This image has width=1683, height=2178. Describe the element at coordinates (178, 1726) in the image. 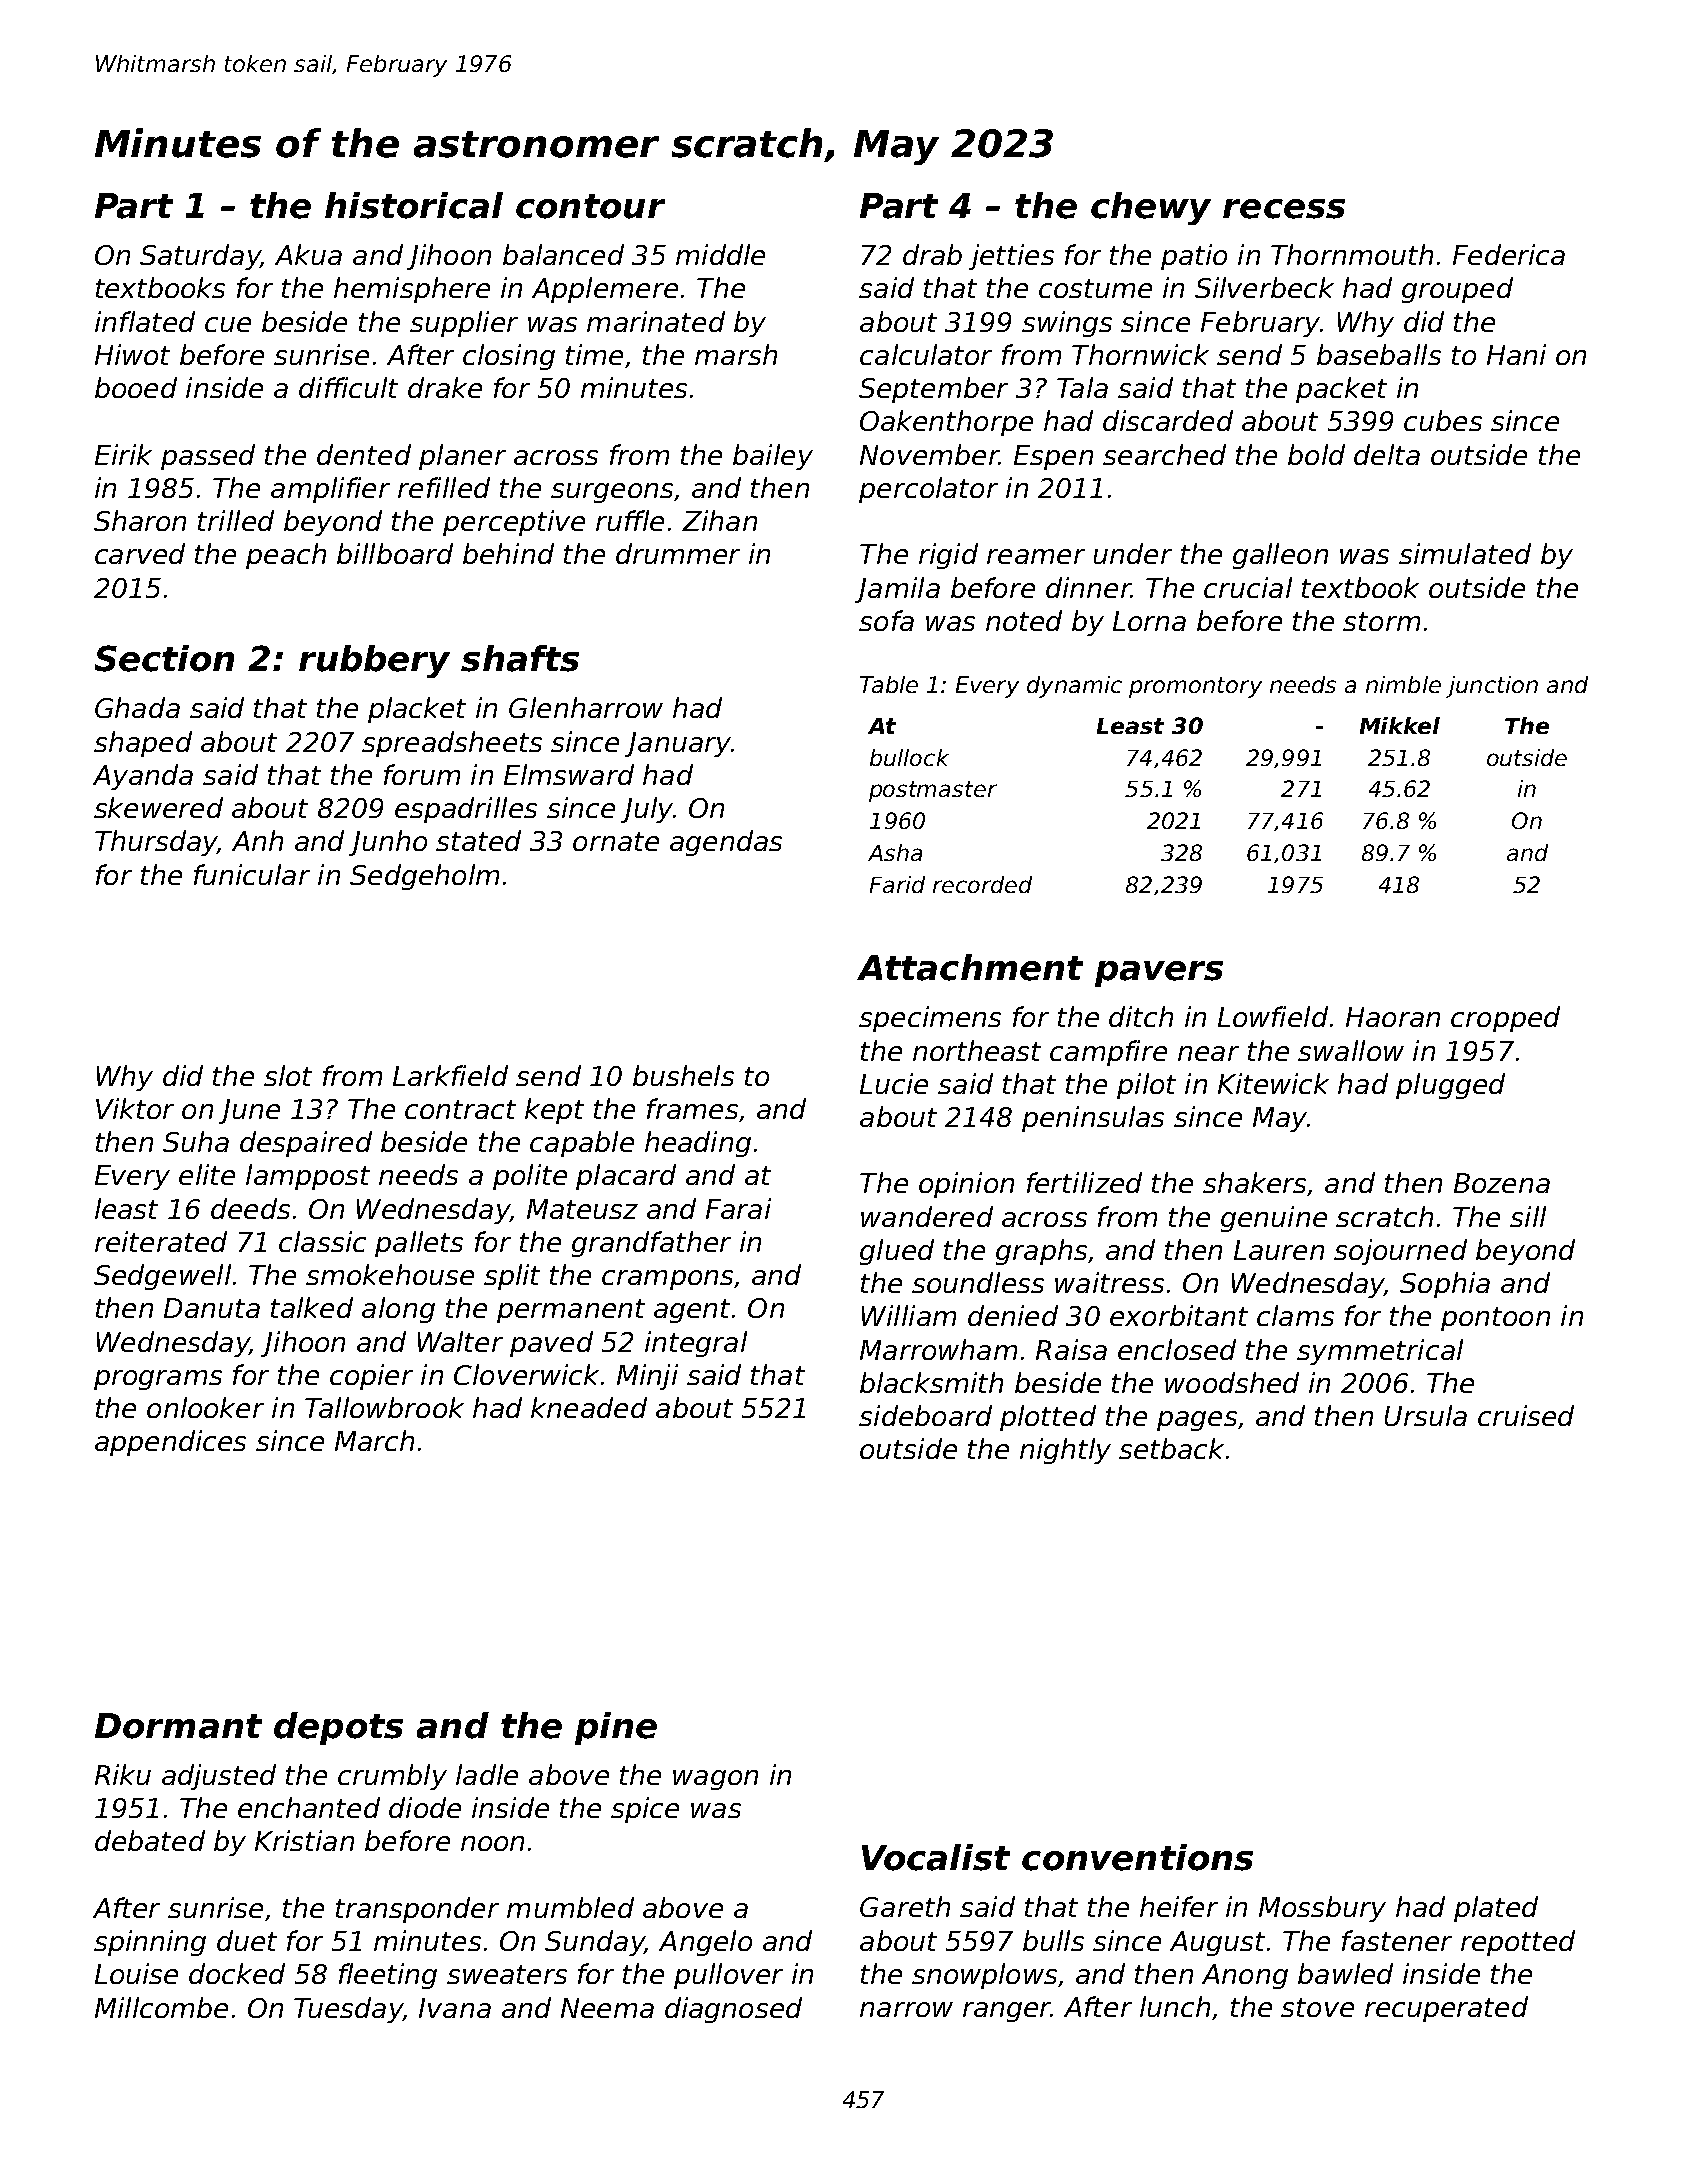

I see `Dormant` at that location.
